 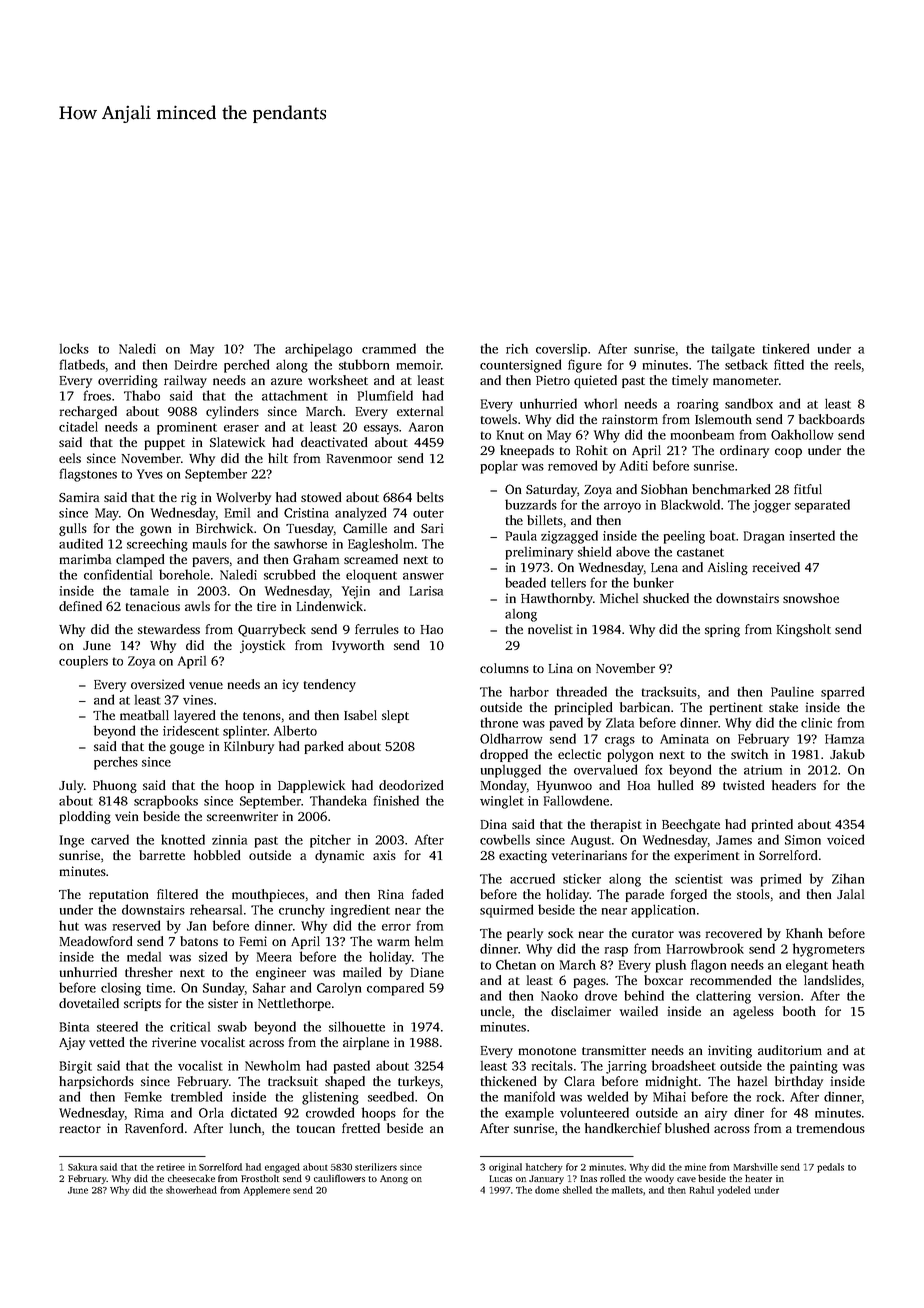 What do you see at coordinates (149, 972) in the image?
I see `thresher` at bounding box center [149, 972].
